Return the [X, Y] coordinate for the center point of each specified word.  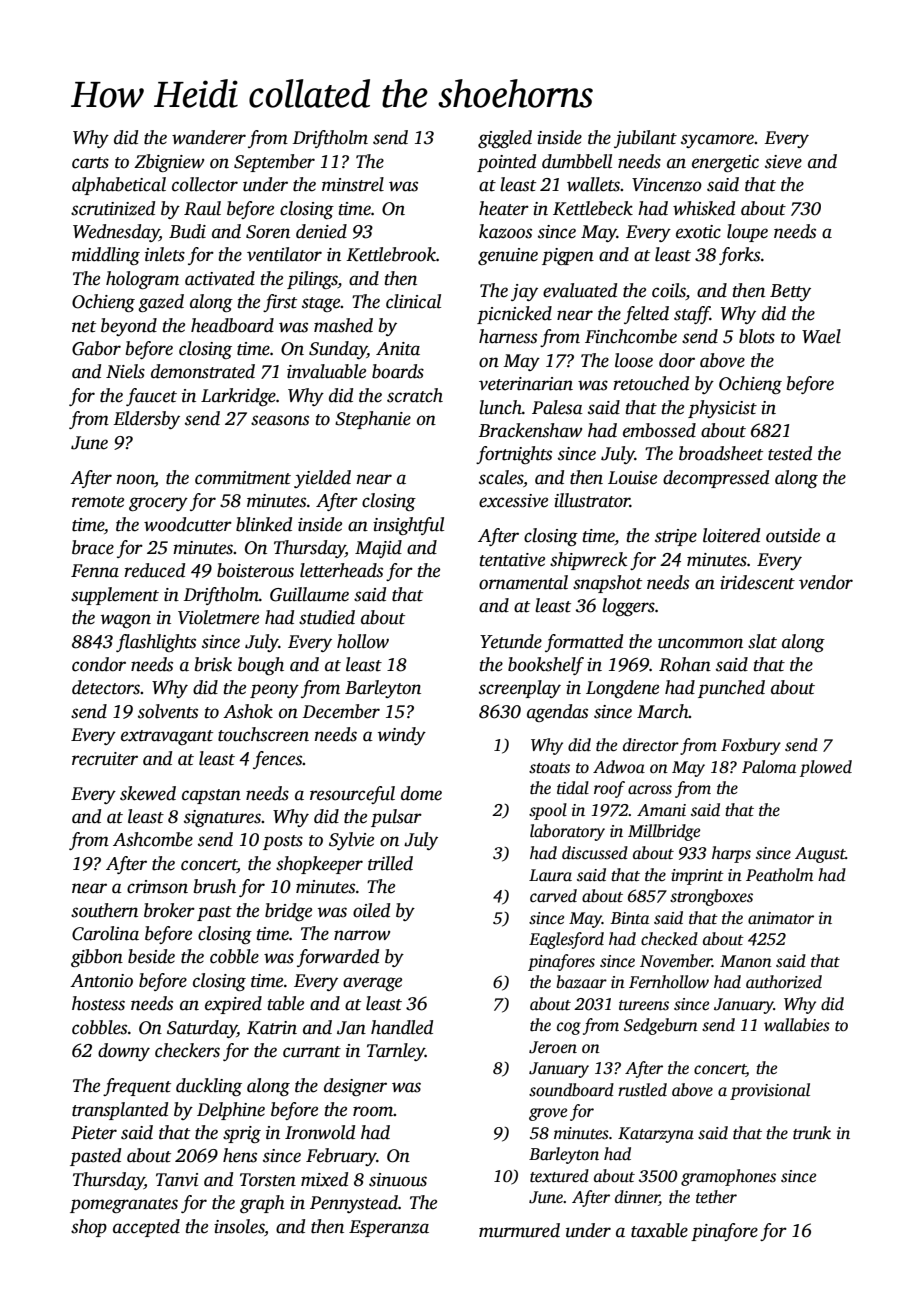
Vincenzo [667, 185]
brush [215, 886]
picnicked [514, 315]
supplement [115, 596]
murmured [519, 1230]
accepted [146, 1228]
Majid [378, 549]
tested [790, 453]
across [650, 790]
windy [402, 736]
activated [220, 278]
